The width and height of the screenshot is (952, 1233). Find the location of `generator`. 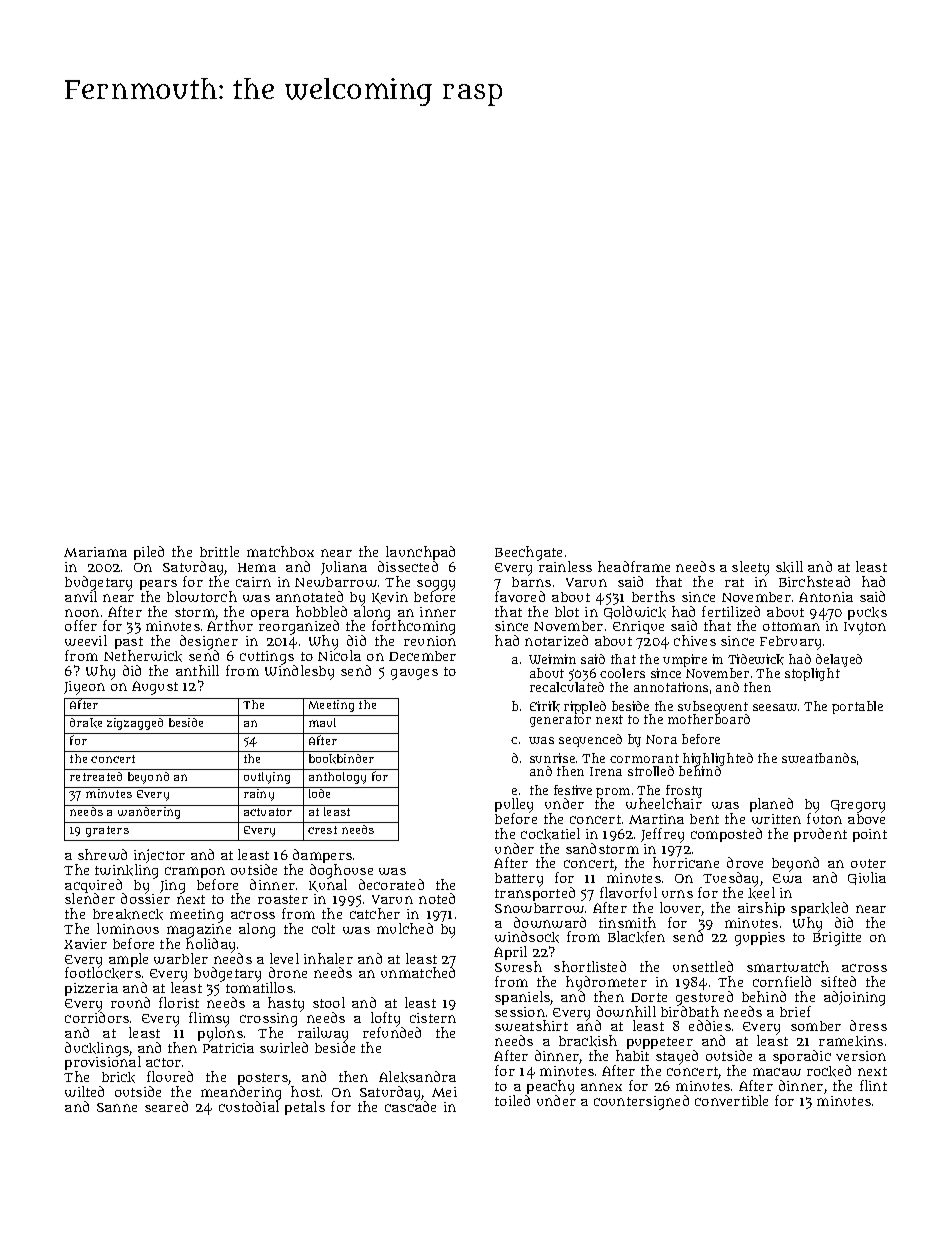

generator is located at coordinates (560, 721).
